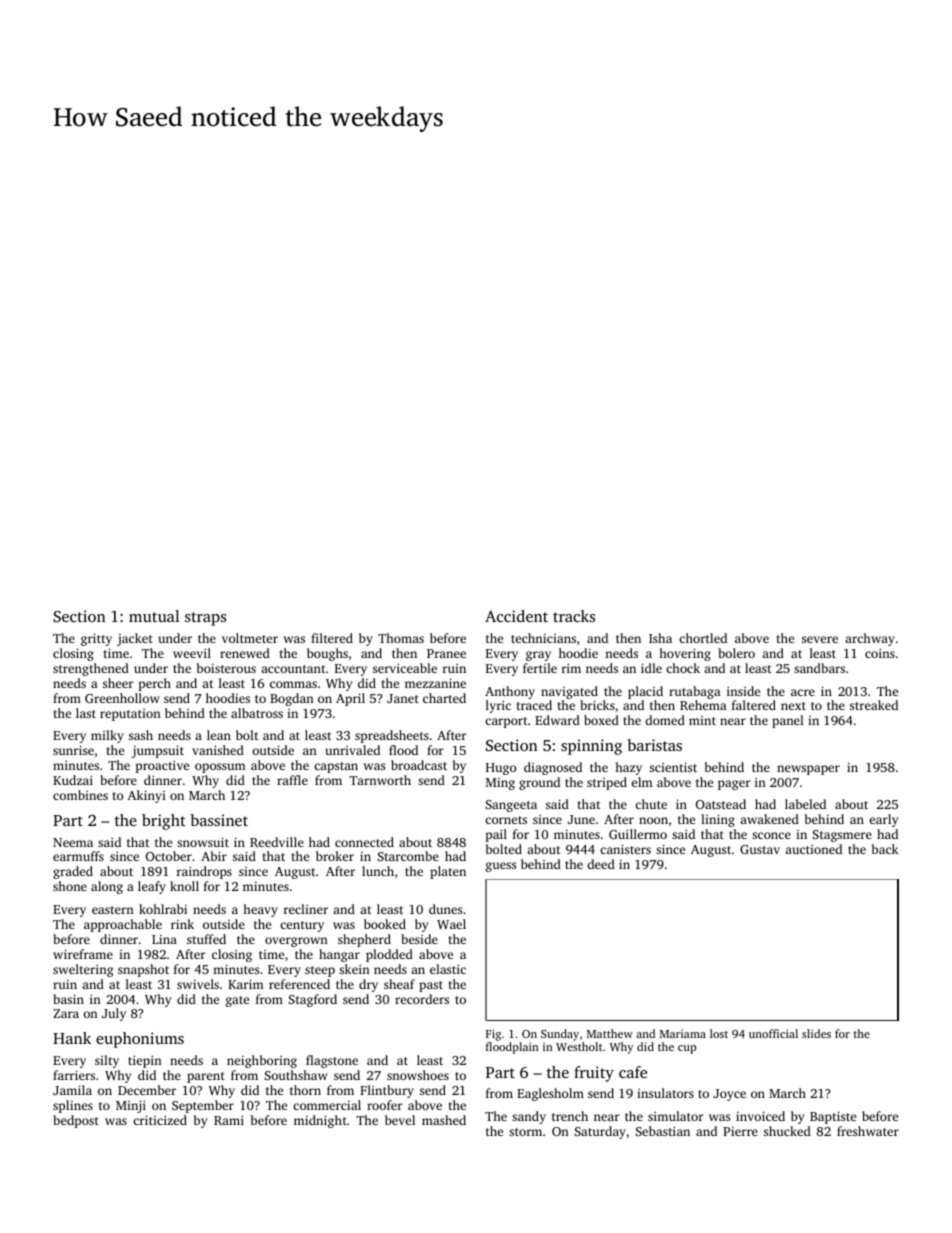 The width and height of the document is (952, 1233). What do you see at coordinates (702, 720) in the document?
I see `mint` at bounding box center [702, 720].
